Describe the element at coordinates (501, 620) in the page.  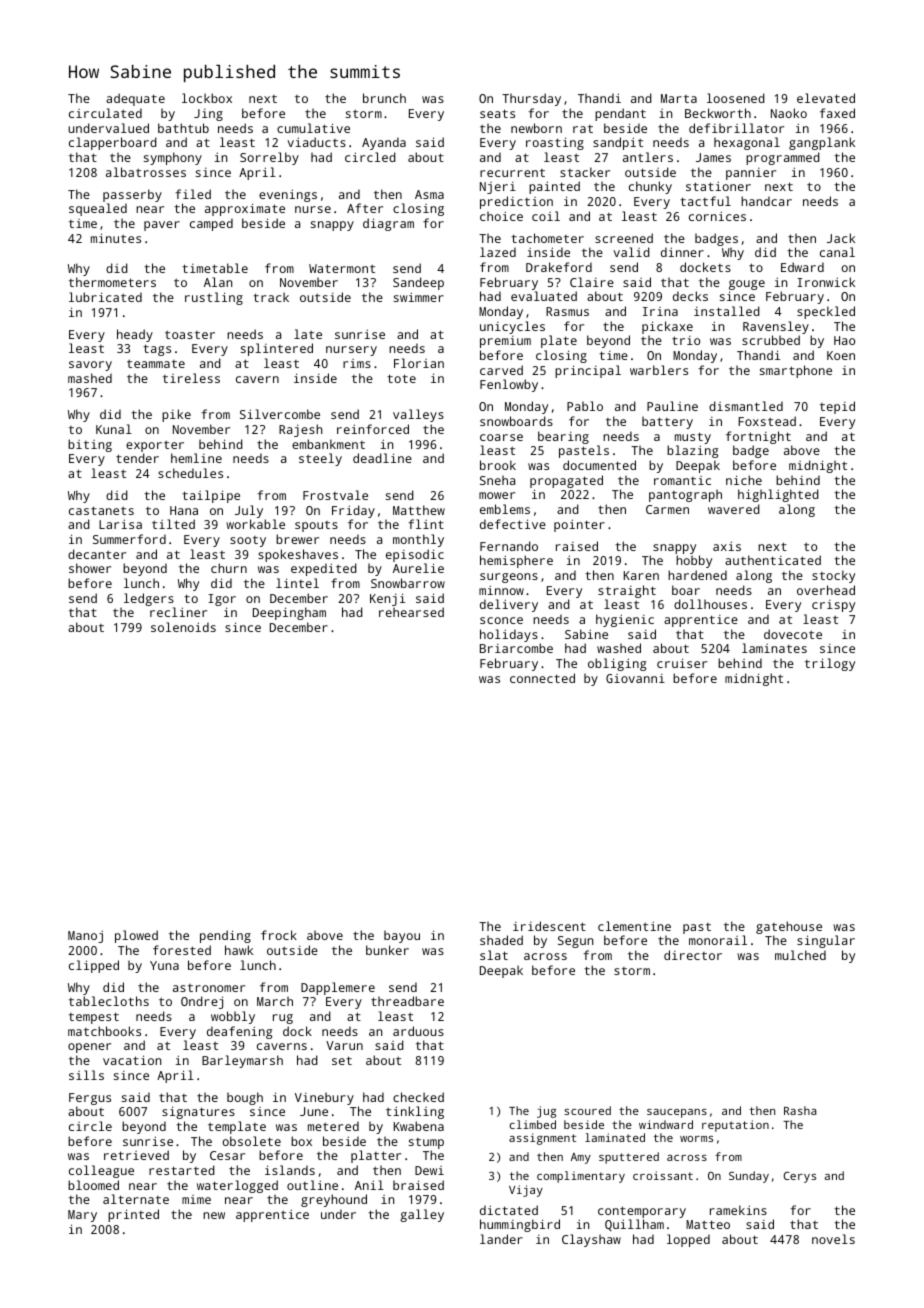
I see `sconce` at that location.
